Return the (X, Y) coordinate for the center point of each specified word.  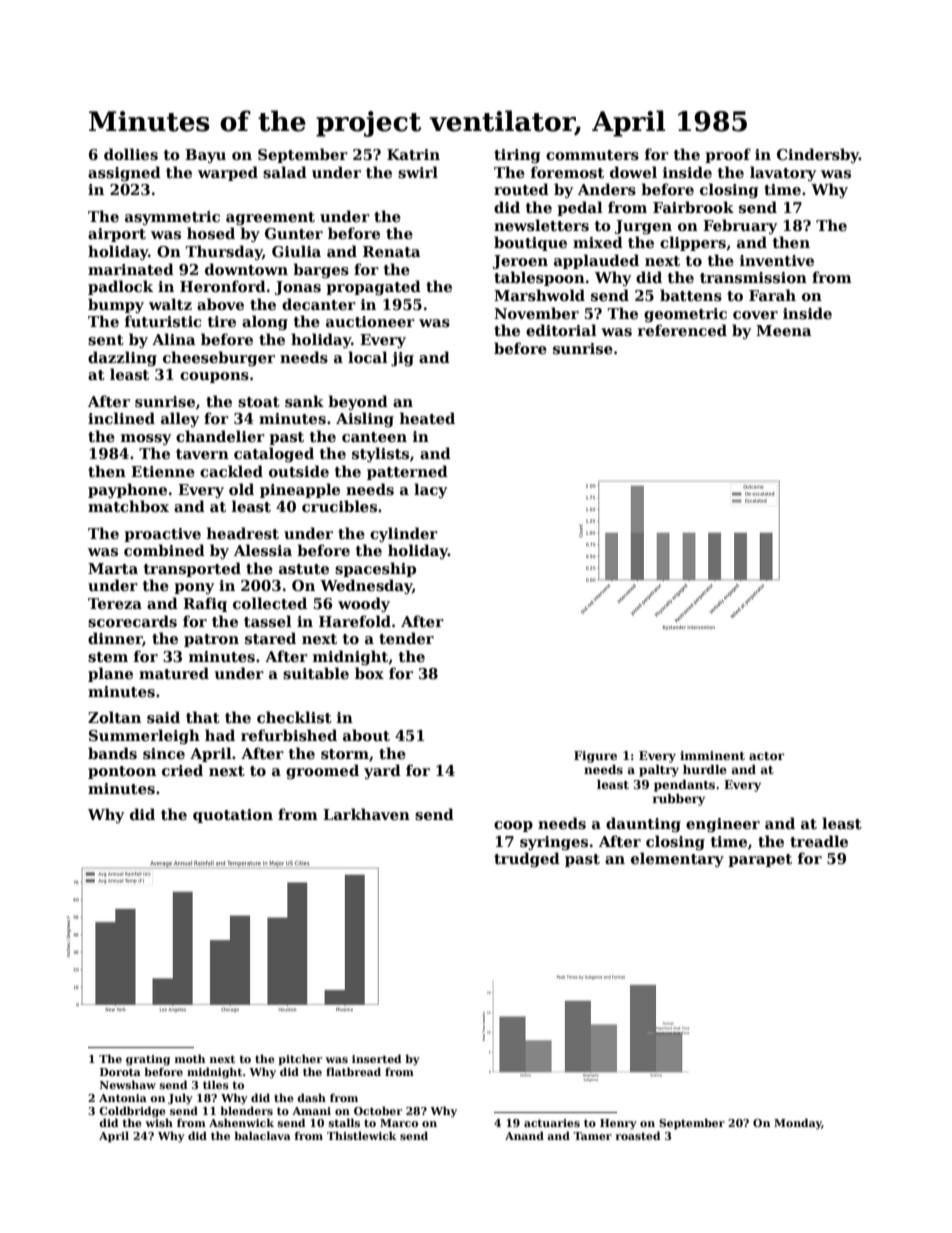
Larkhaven (366, 814)
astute (304, 569)
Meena (784, 330)
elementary (677, 859)
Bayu (205, 156)
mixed (598, 242)
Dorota (120, 1072)
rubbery (679, 800)
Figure (595, 757)
